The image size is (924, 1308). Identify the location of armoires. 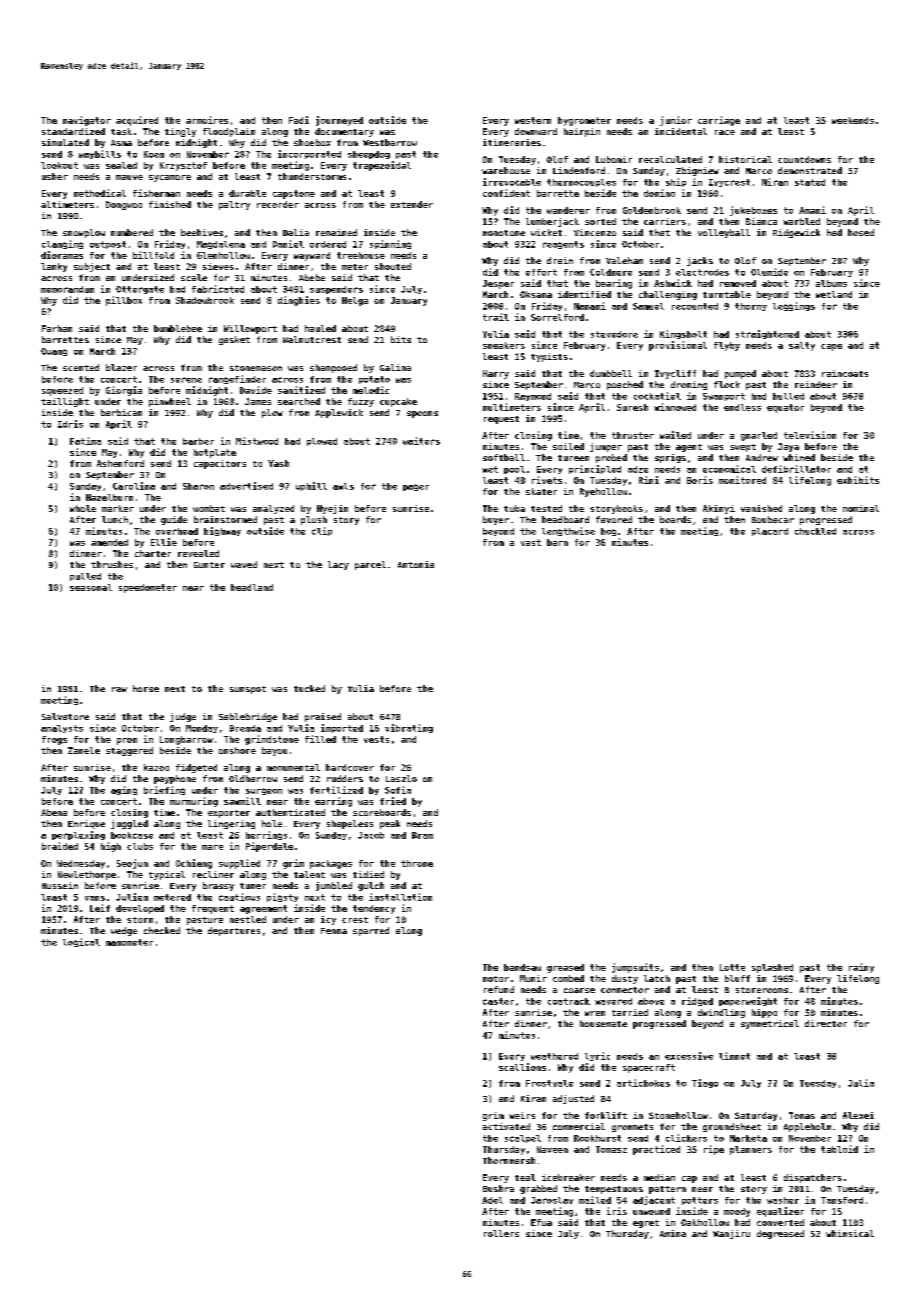
(207, 120).
